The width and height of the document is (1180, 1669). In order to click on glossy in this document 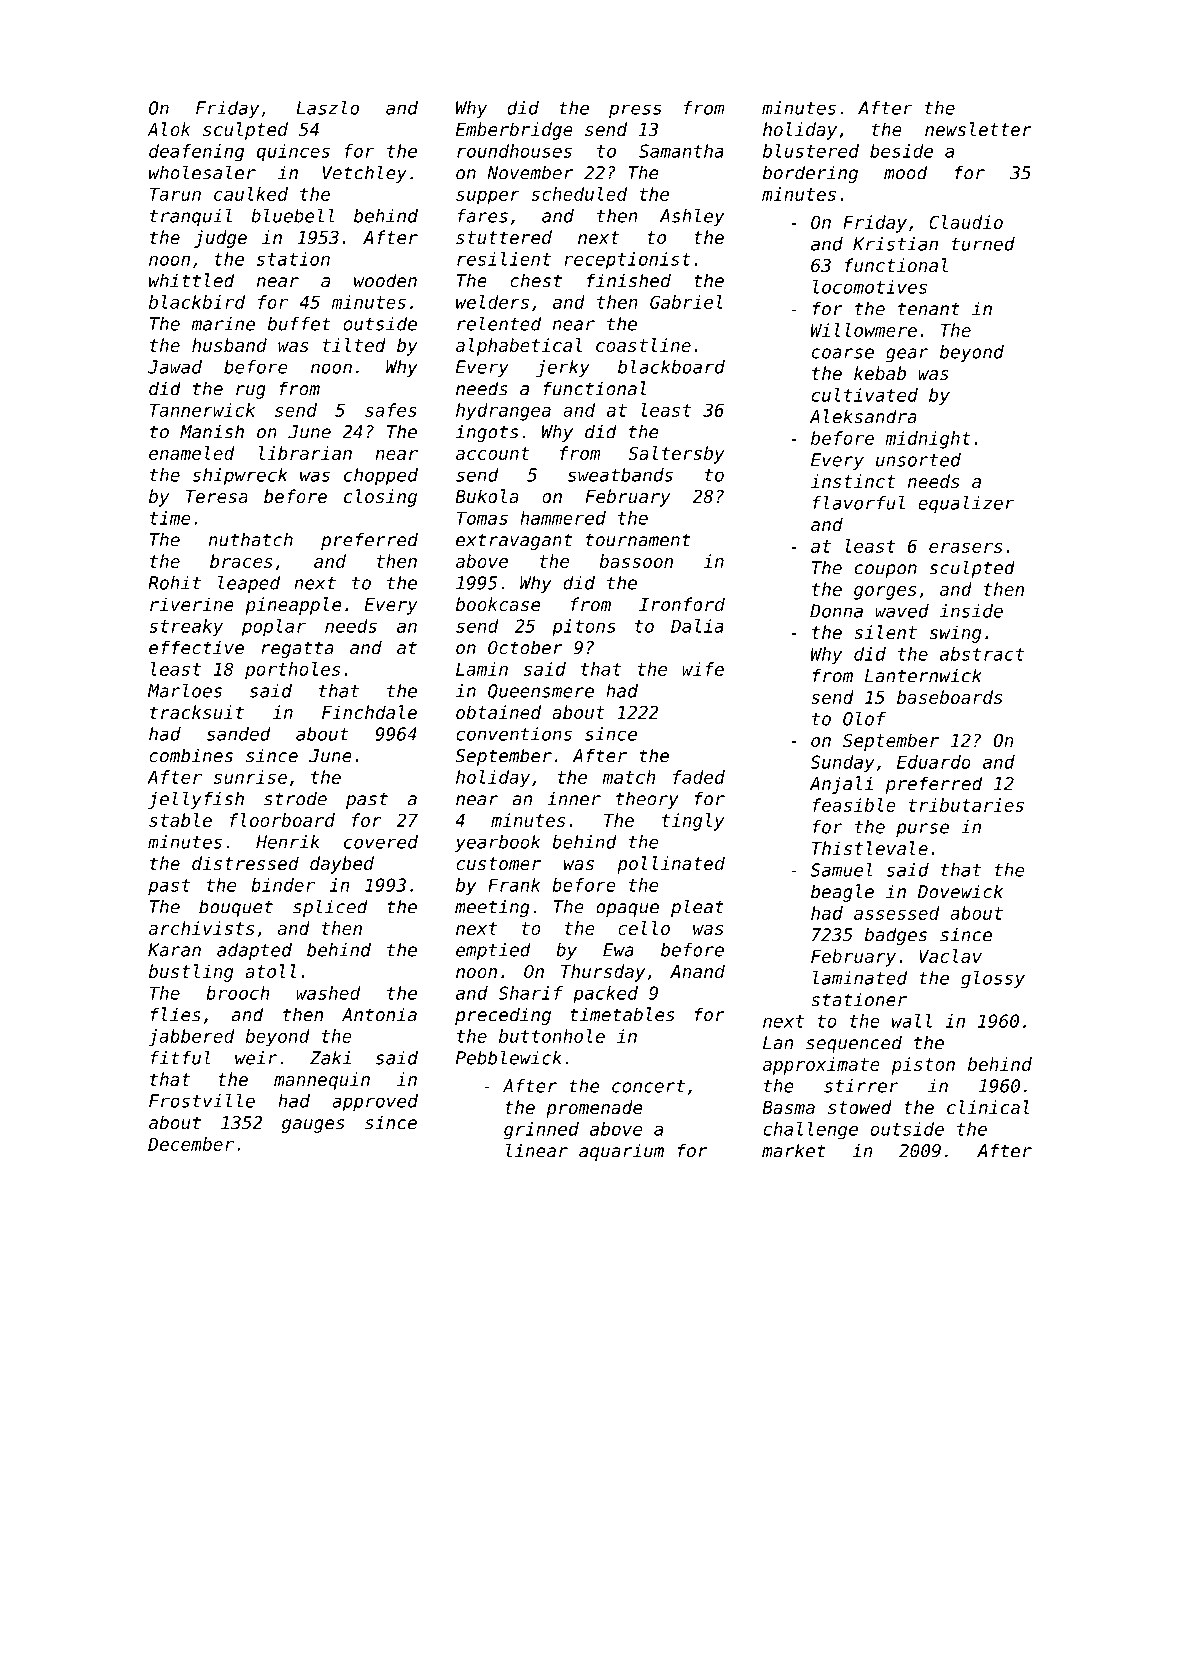, I will do `click(993, 980)`.
